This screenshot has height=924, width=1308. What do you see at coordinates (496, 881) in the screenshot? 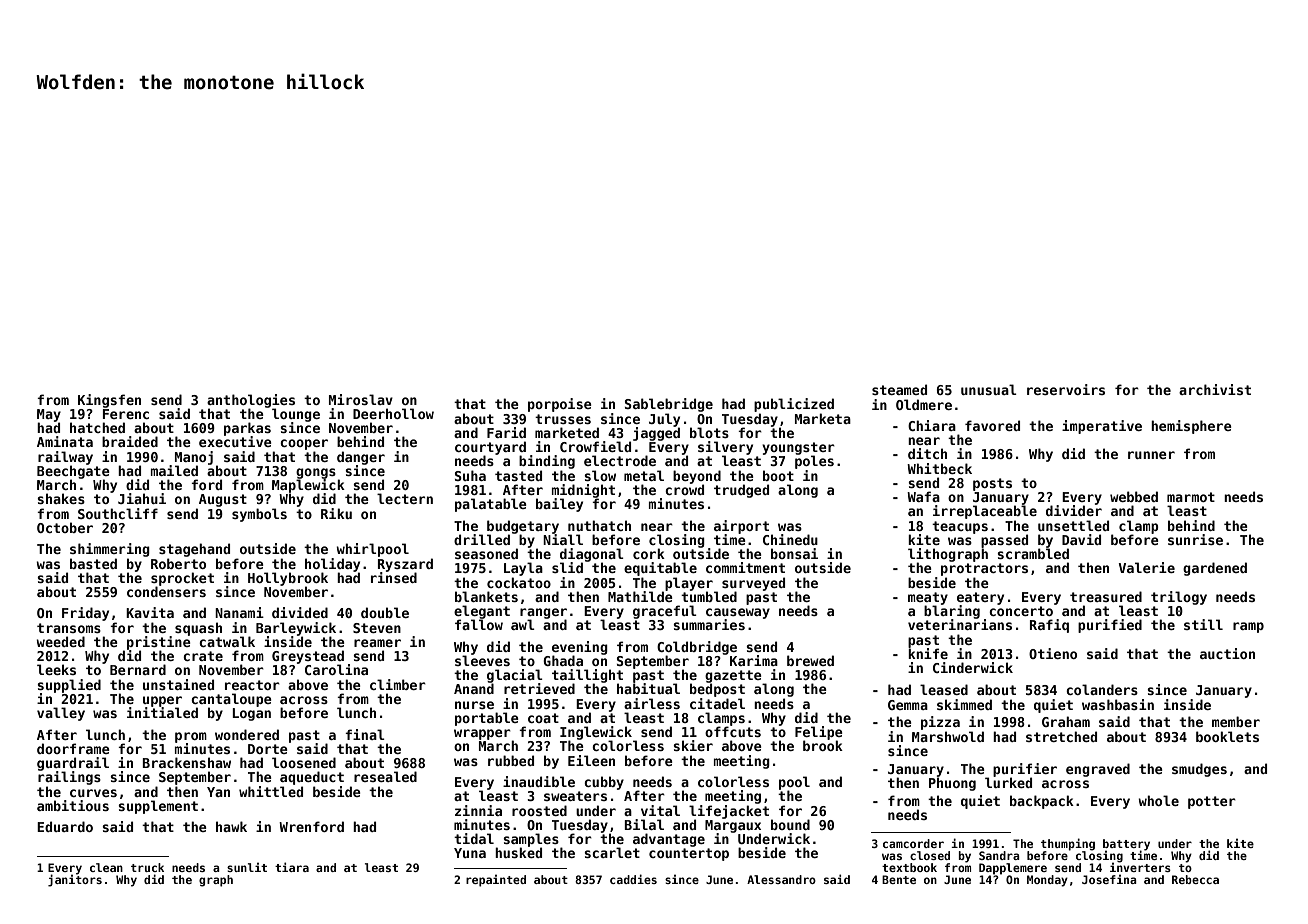
I see `repainted` at bounding box center [496, 881].
